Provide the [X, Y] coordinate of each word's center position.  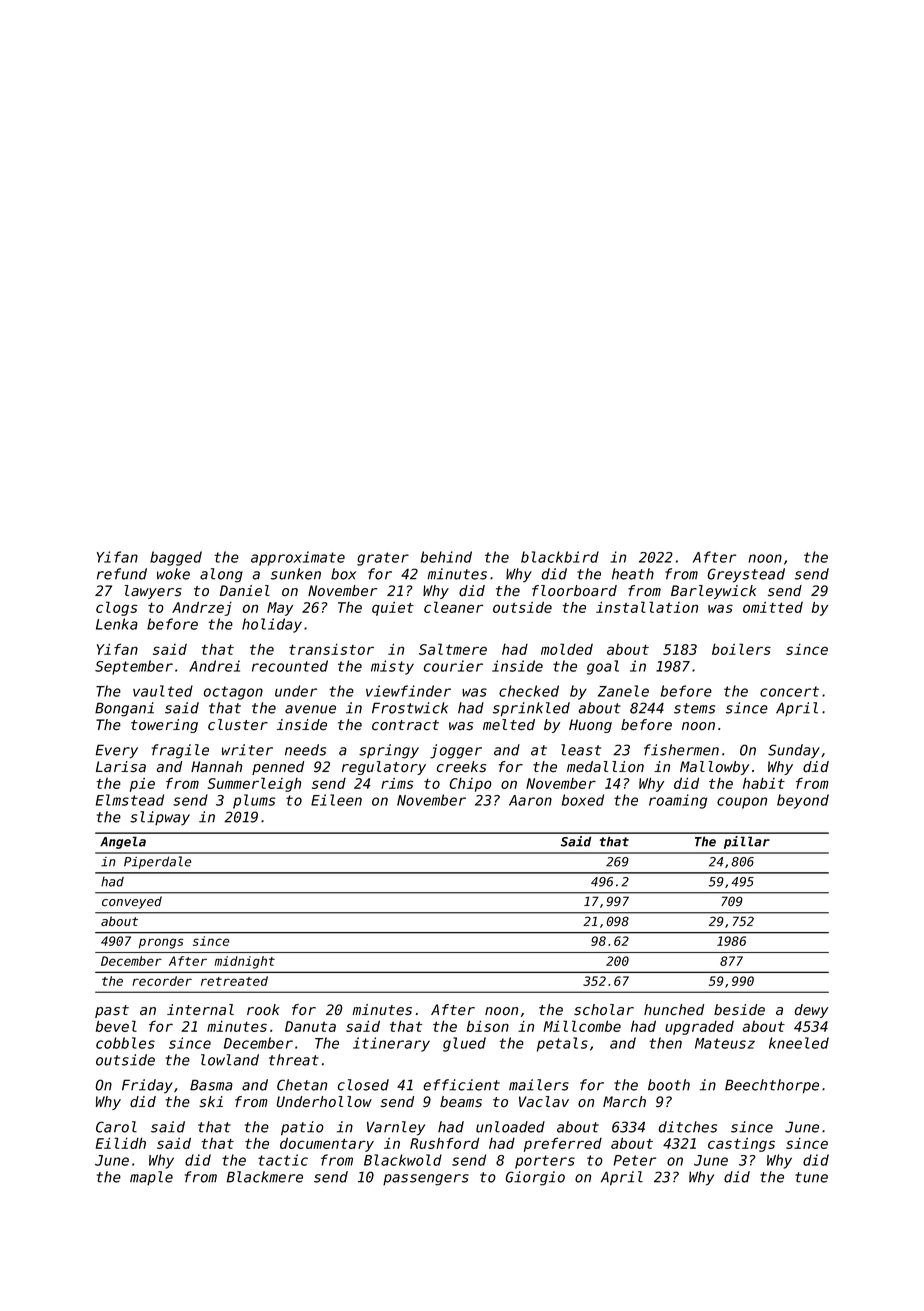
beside [739, 1010]
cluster [238, 725]
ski [211, 1102]
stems [694, 708]
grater [383, 559]
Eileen [336, 800]
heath [633, 574]
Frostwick [410, 708]
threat [294, 1060]
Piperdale [157, 862]
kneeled [799, 1043]
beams [461, 1102]
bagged [176, 558]
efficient [461, 1085]
